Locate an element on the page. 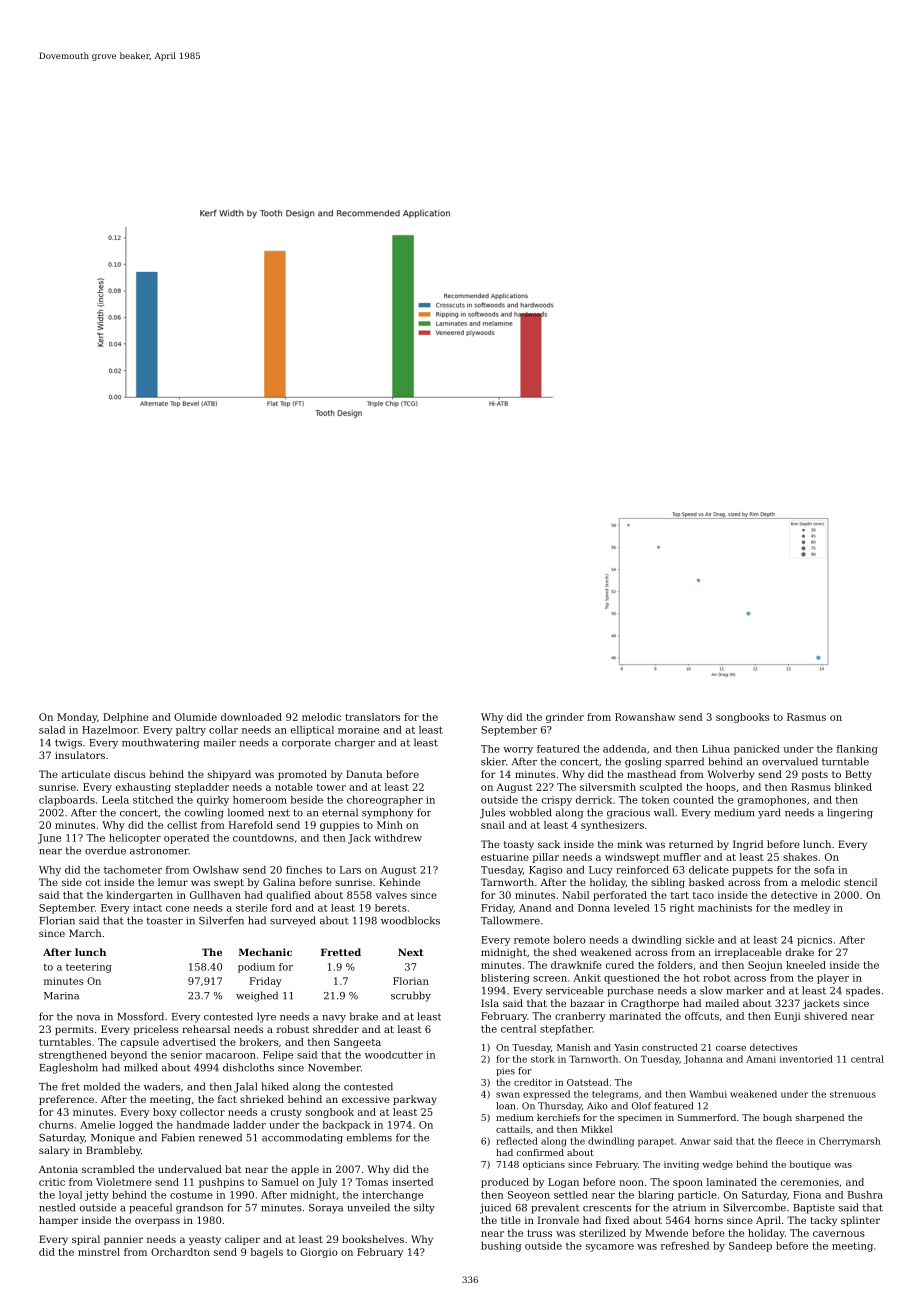  spiral is located at coordinates (86, 1240).
